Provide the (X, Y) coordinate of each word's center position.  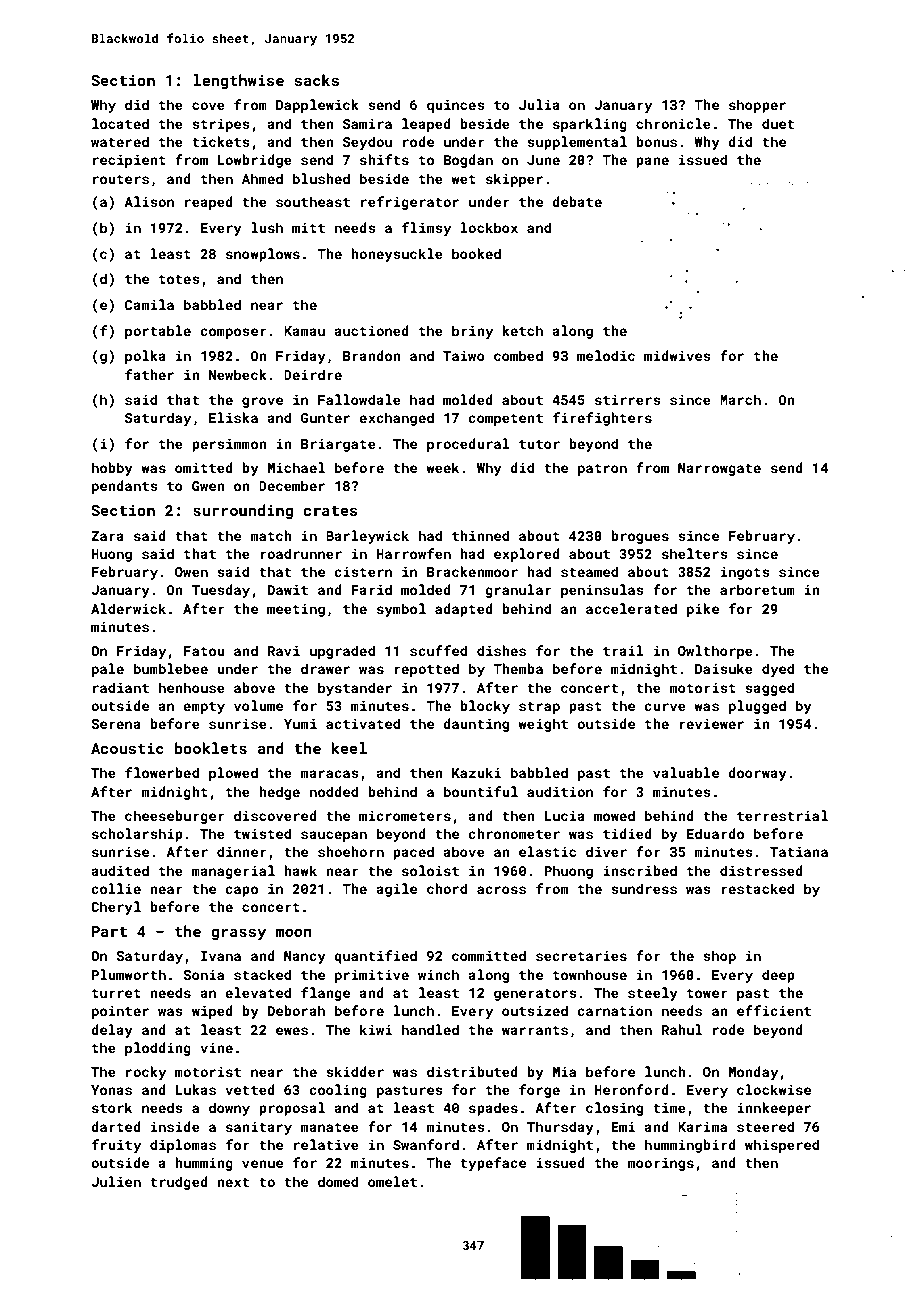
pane (652, 162)
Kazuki (476, 772)
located (120, 123)
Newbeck (238, 374)
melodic (606, 355)
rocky (146, 1073)
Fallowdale (359, 399)
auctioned (372, 330)
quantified (375, 957)
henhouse (192, 687)
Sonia (203, 975)
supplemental (577, 143)
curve (665, 707)
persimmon (229, 445)
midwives (677, 355)
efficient (774, 1010)
